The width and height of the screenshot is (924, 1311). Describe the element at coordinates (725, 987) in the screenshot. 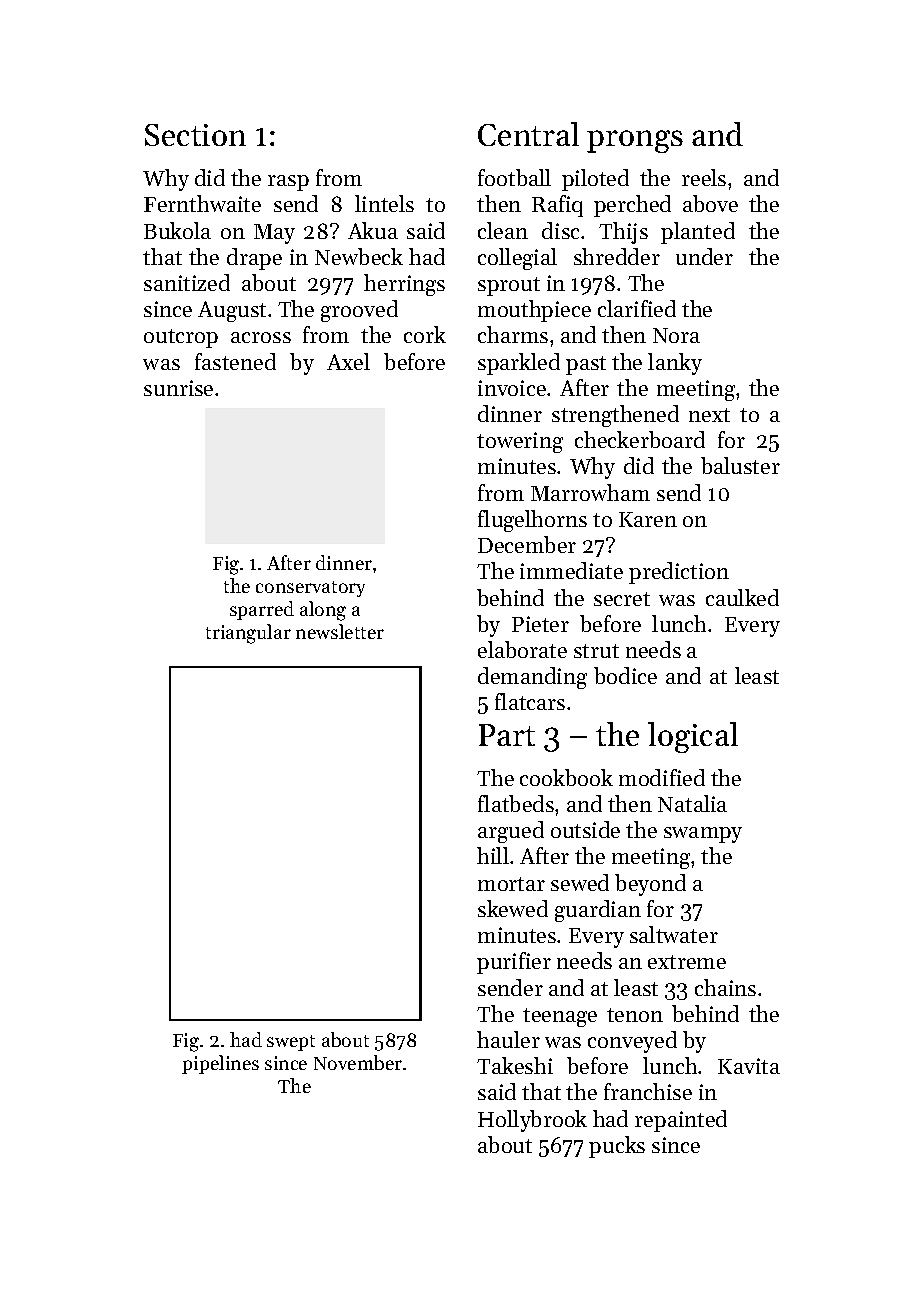

I see `chains` at that location.
